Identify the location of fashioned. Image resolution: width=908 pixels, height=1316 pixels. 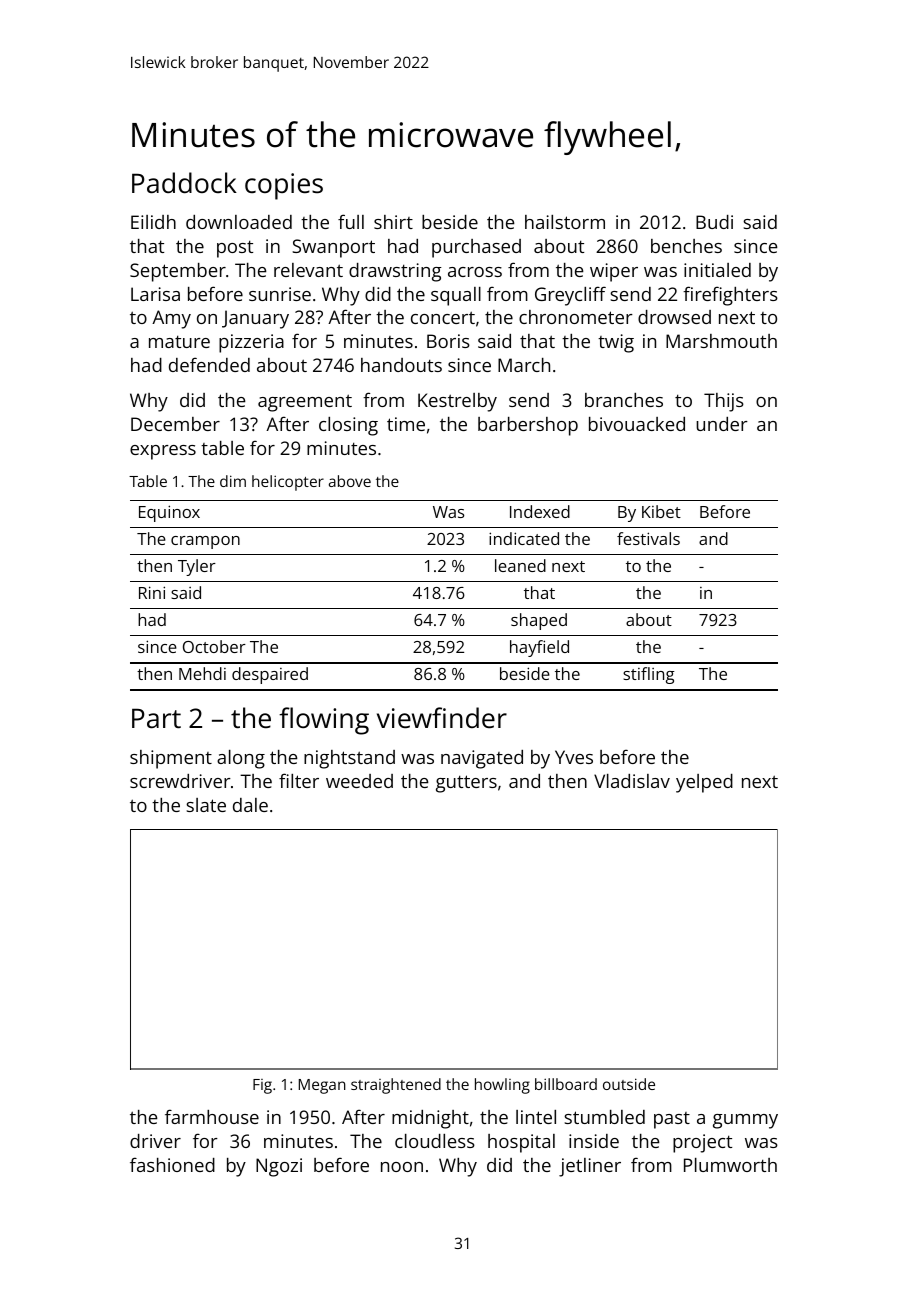
(172, 1164).
